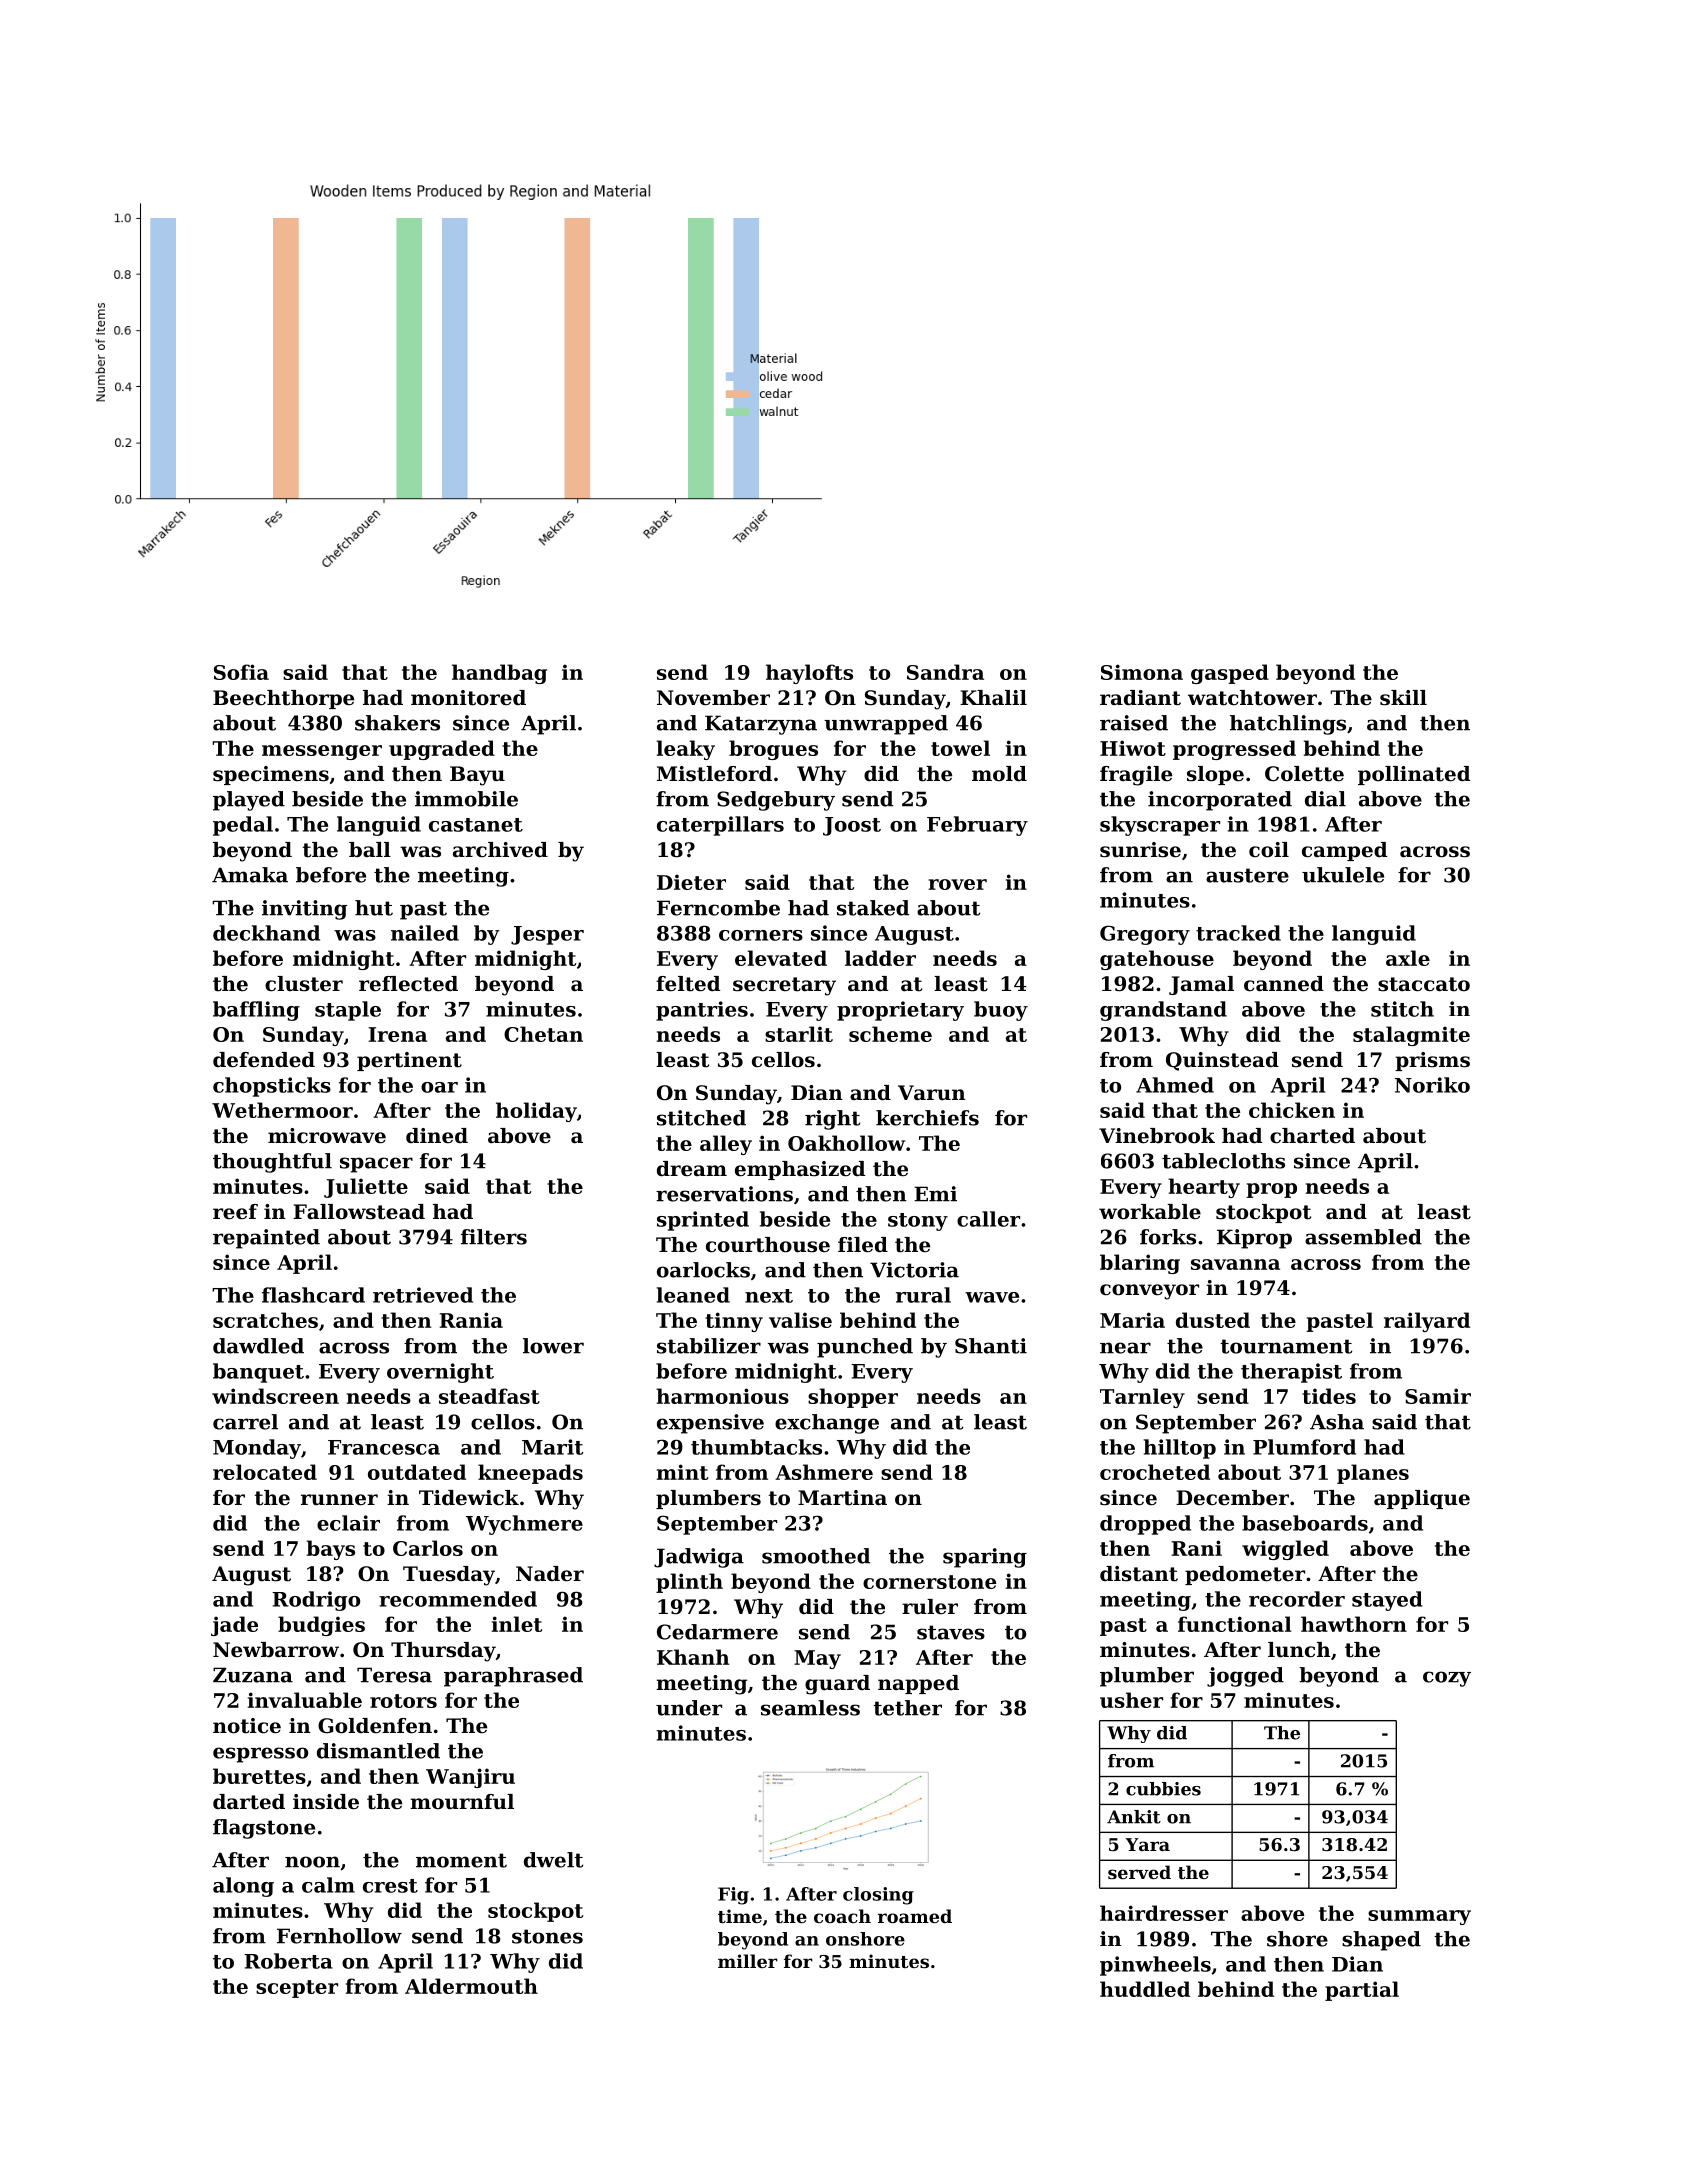 The image size is (1683, 2178). I want to click on Joost, so click(852, 826).
